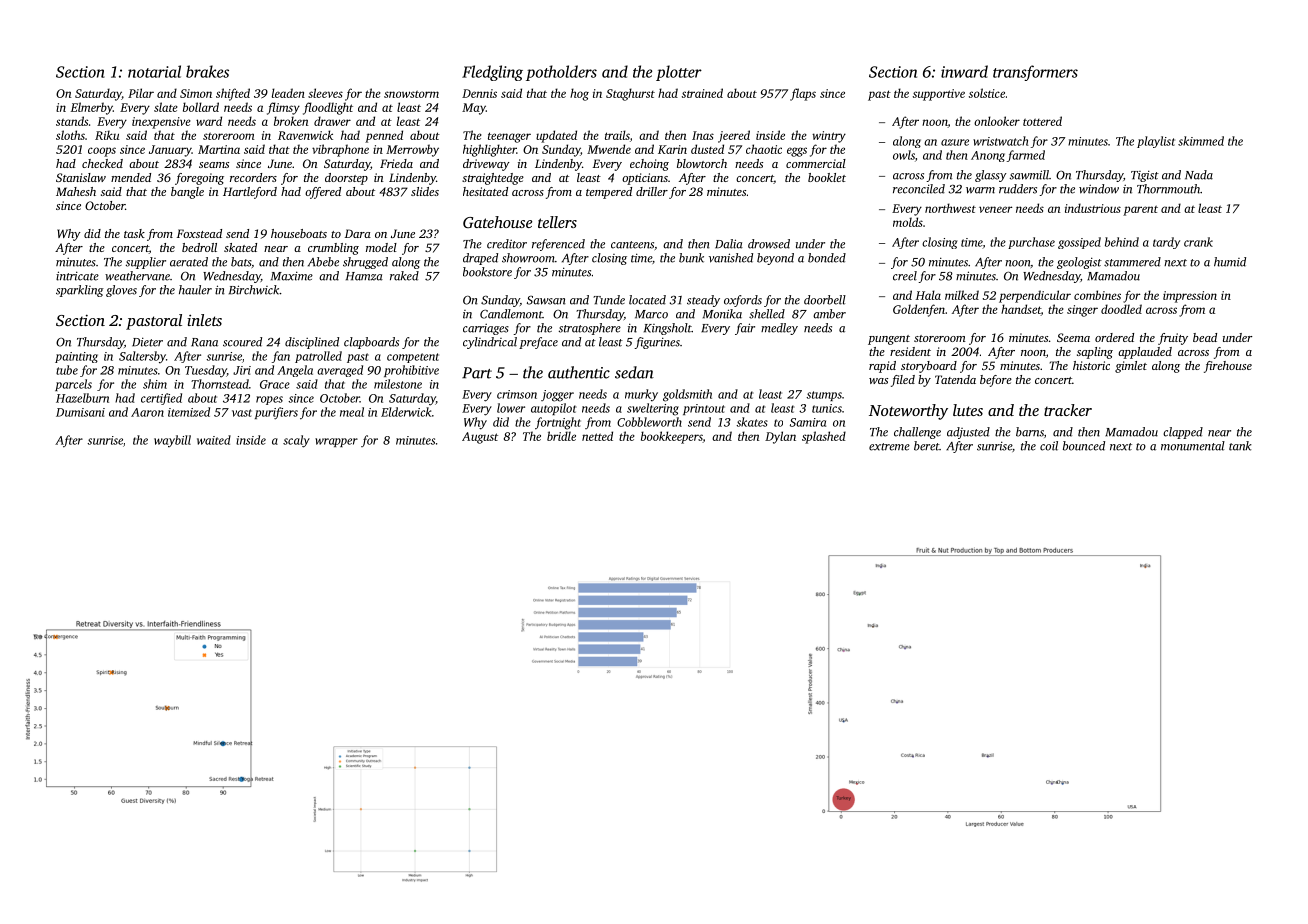  Describe the element at coordinates (328, 108) in the screenshot. I see `floodlight` at that location.
